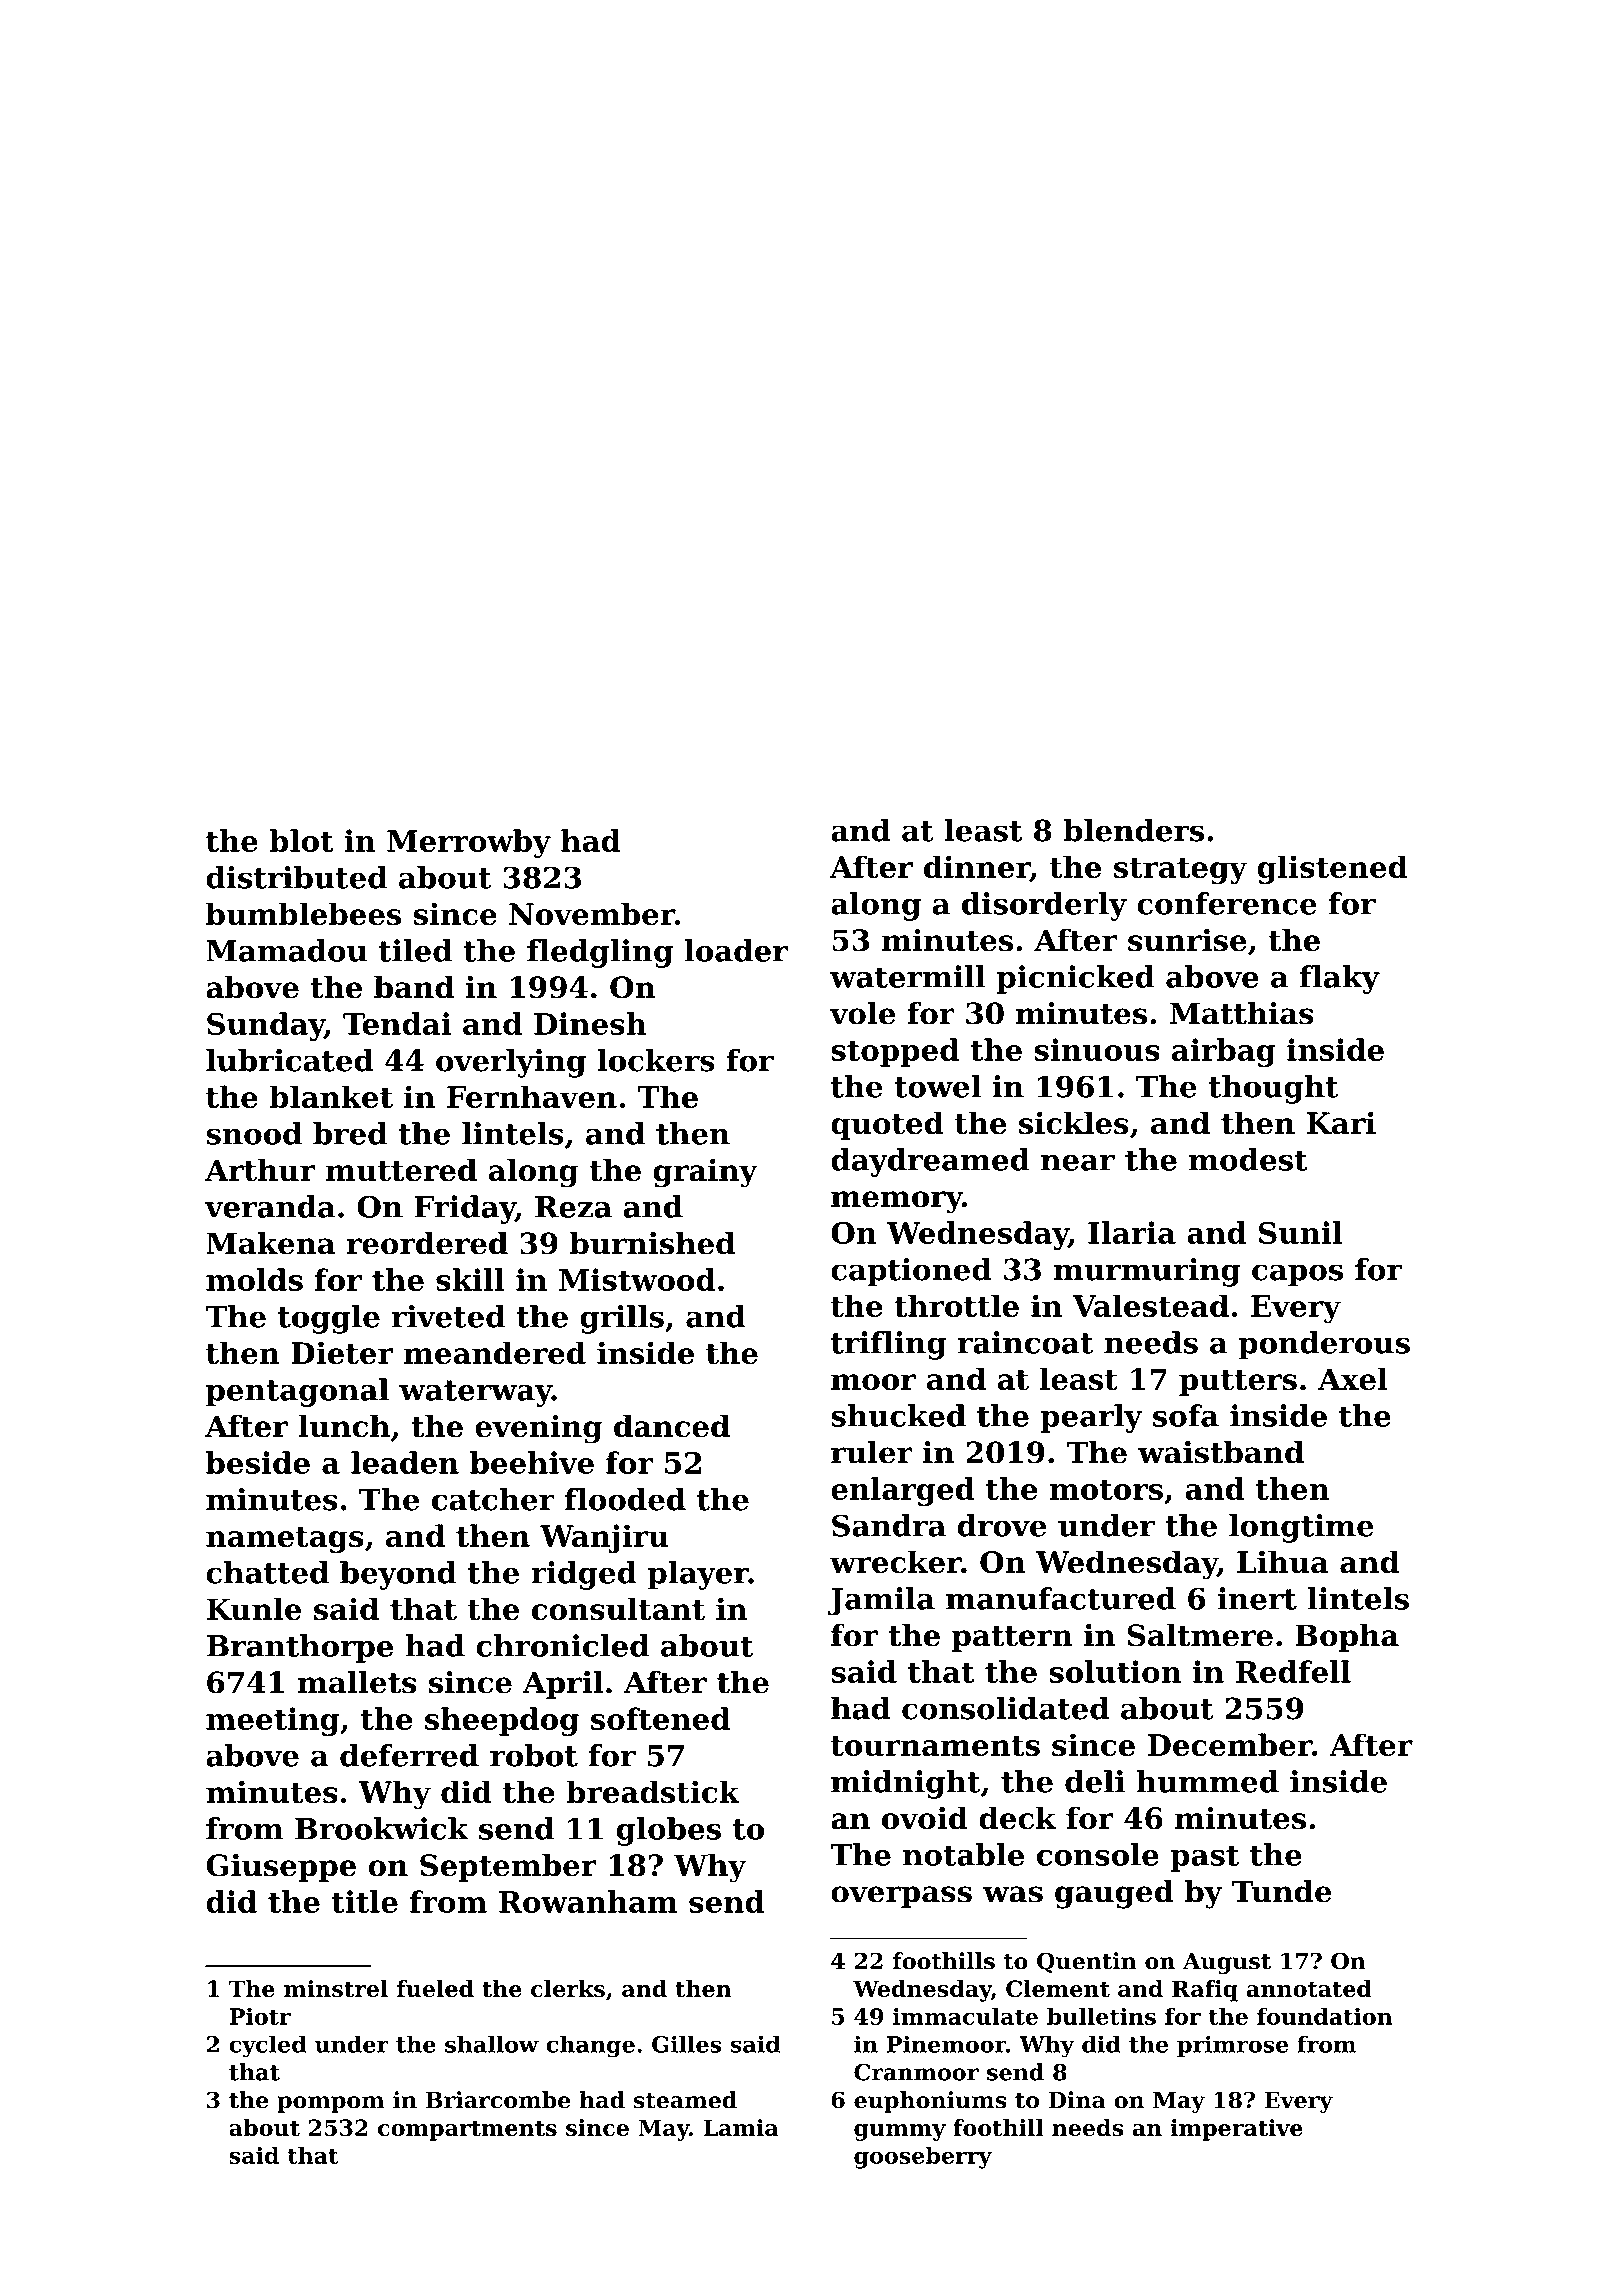 Image resolution: width=1620 pixels, height=2292 pixels. Describe the element at coordinates (1333, 869) in the screenshot. I see `glistened` at that location.
